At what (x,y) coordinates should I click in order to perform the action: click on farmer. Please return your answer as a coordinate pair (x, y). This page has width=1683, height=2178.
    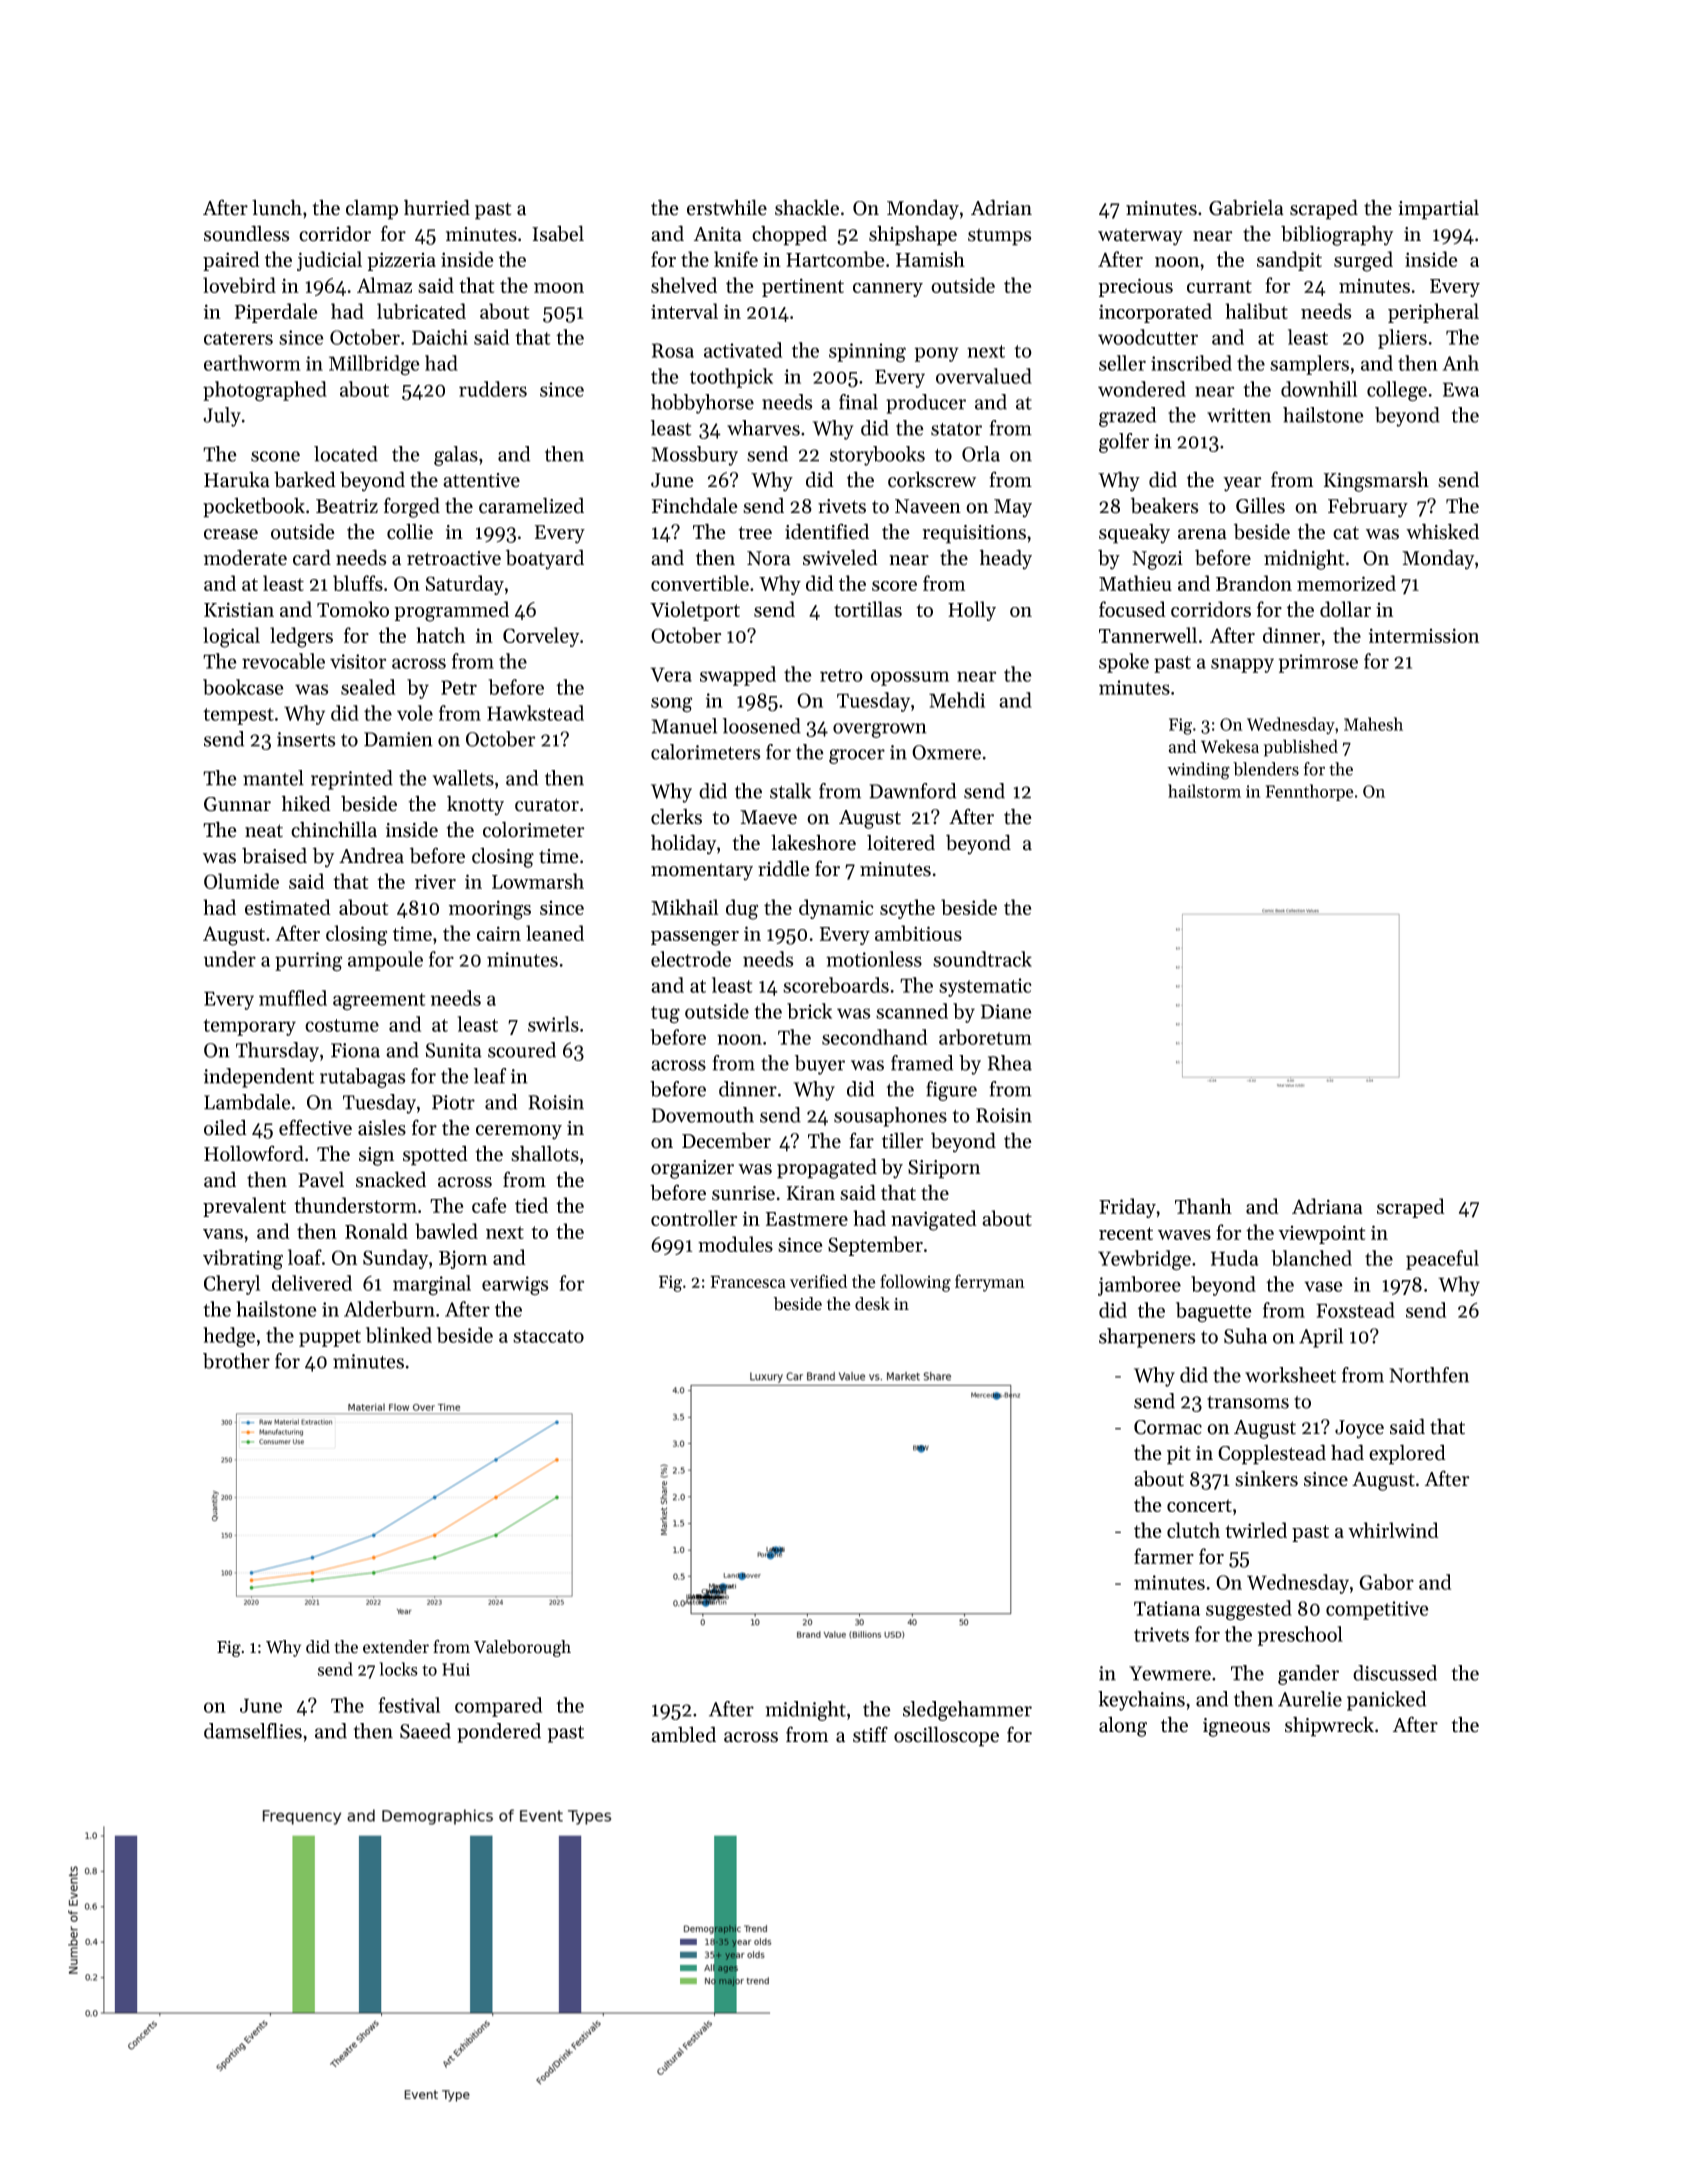
    Looking at the image, I should click on (1164, 1556).
